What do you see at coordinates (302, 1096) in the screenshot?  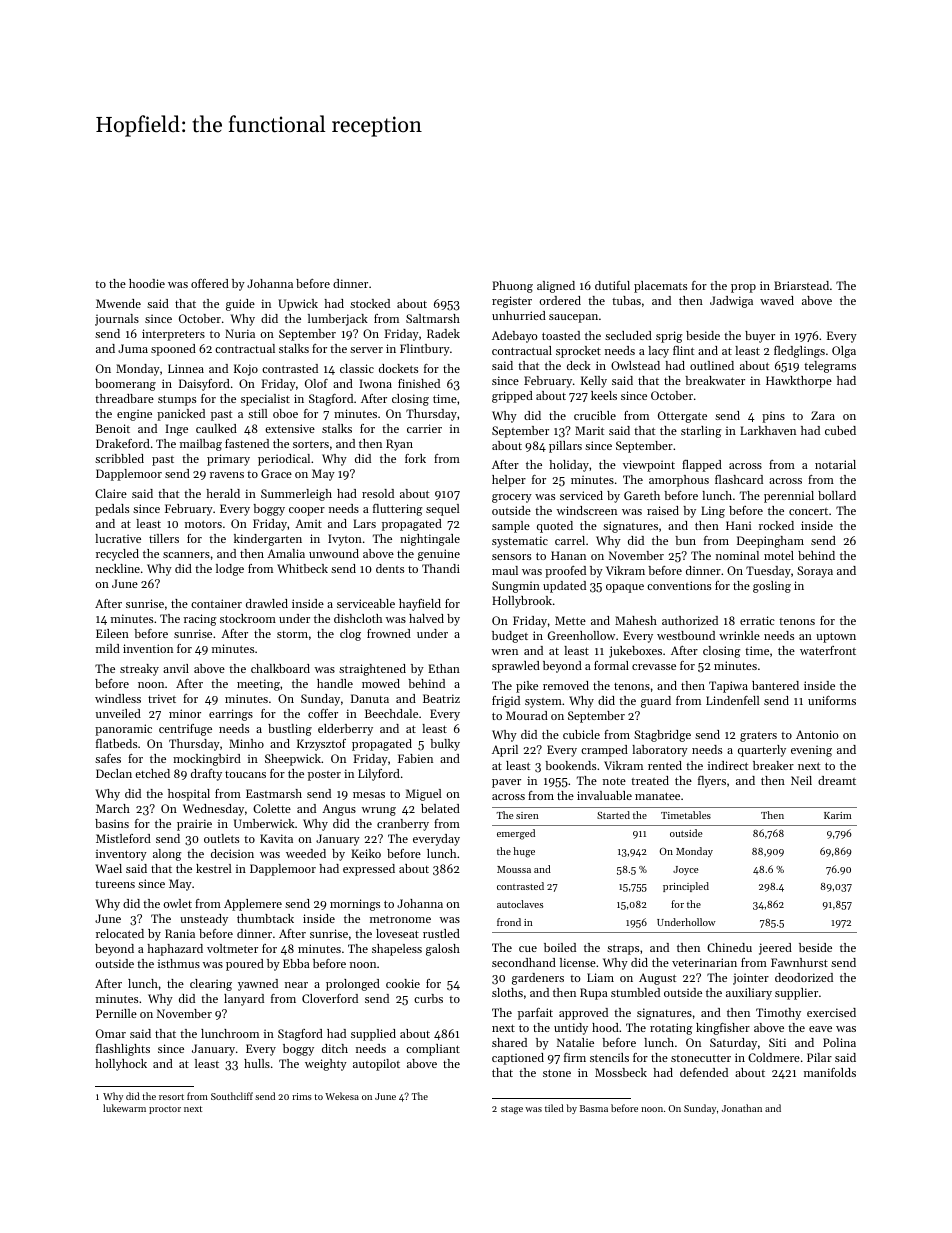 I see `rims` at bounding box center [302, 1096].
